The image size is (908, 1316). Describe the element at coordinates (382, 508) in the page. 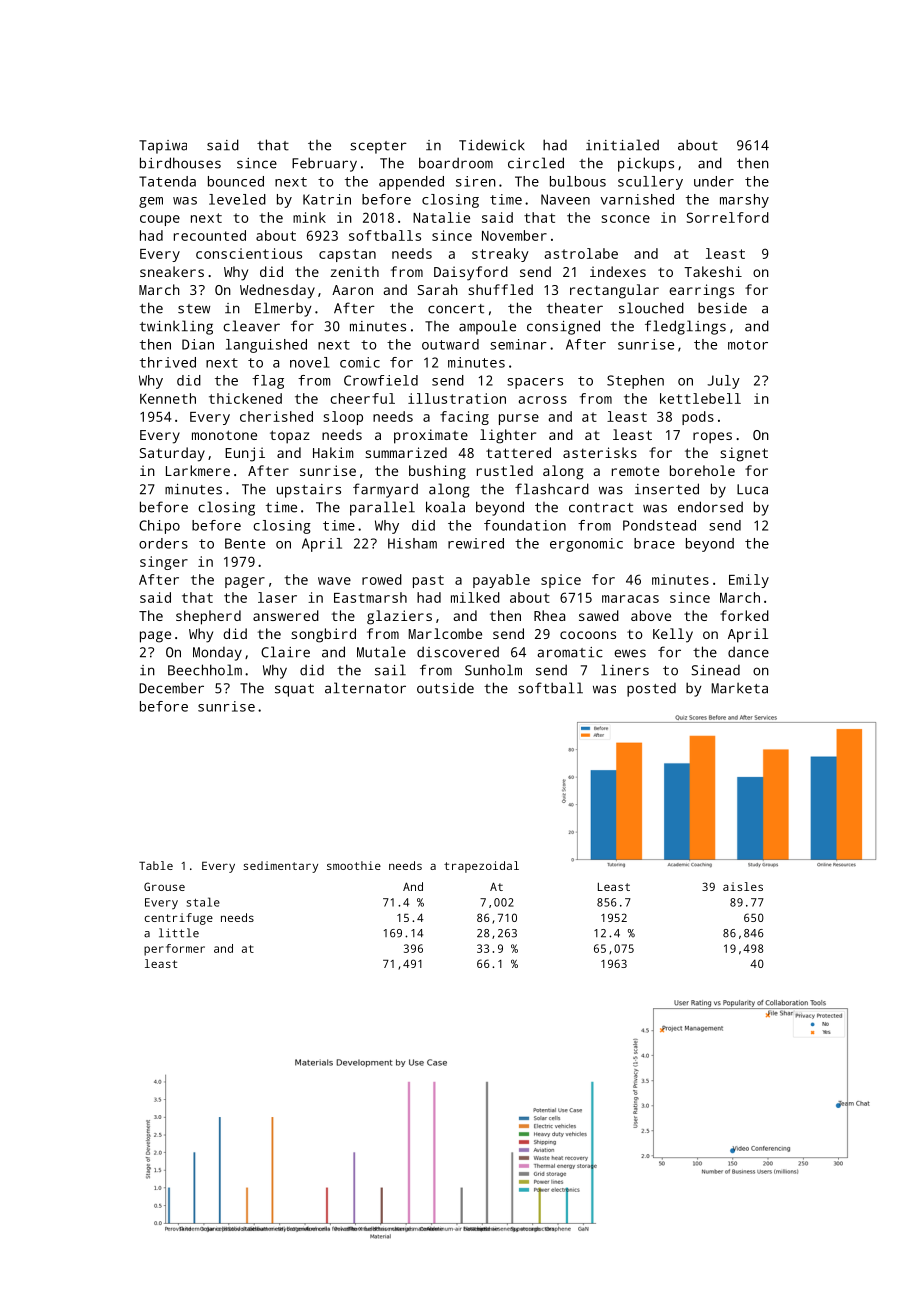

I see `parallel` at that location.
